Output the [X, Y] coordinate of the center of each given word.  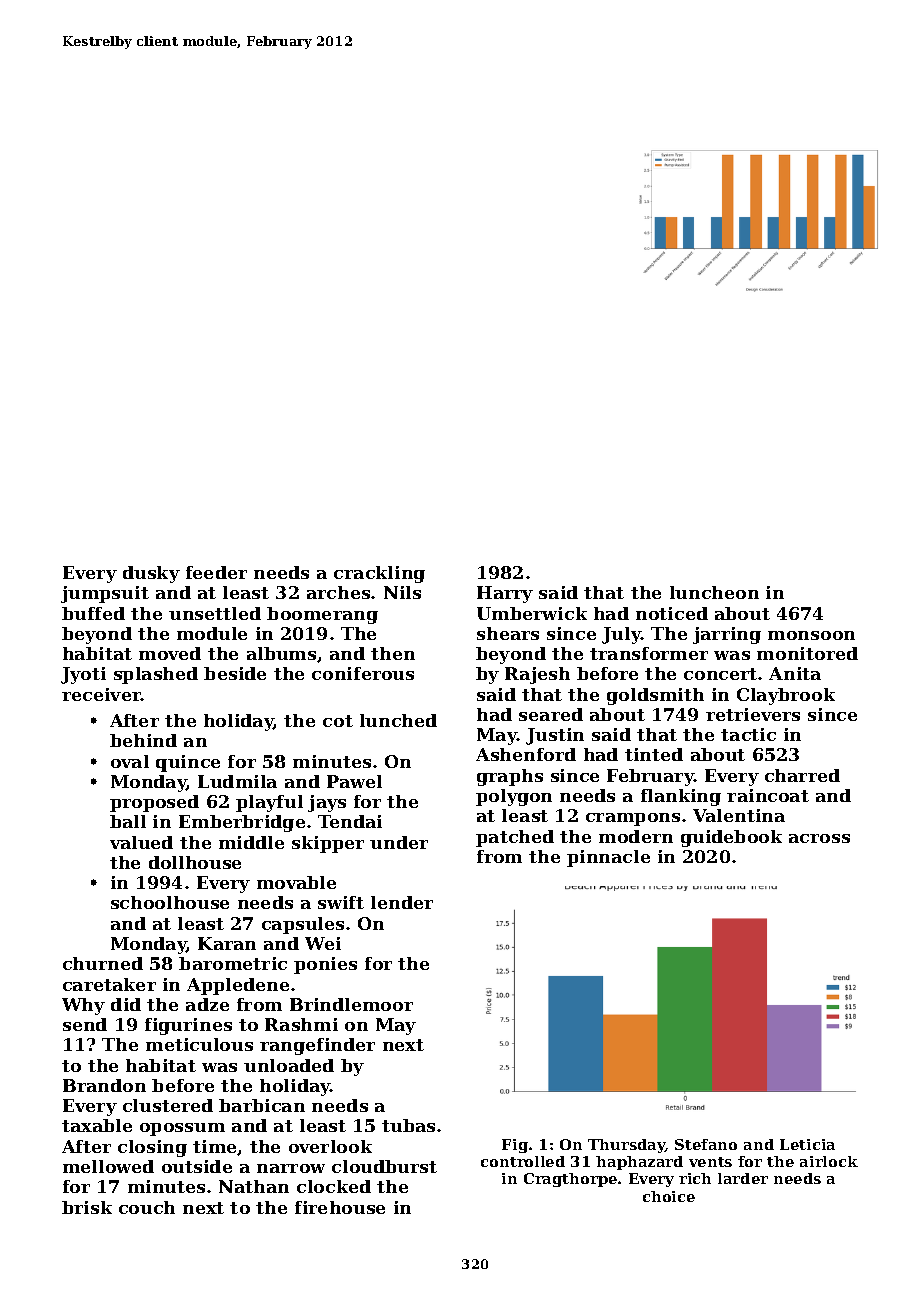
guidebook [731, 838]
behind [143, 740]
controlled [523, 1161]
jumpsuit [105, 594]
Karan [227, 943]
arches [338, 592]
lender [402, 902]
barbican [262, 1105]
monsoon [811, 635]
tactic [748, 734]
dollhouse [195, 862]
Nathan [254, 1186]
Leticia [807, 1144]
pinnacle [608, 858]
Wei [323, 943]
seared [551, 714]
